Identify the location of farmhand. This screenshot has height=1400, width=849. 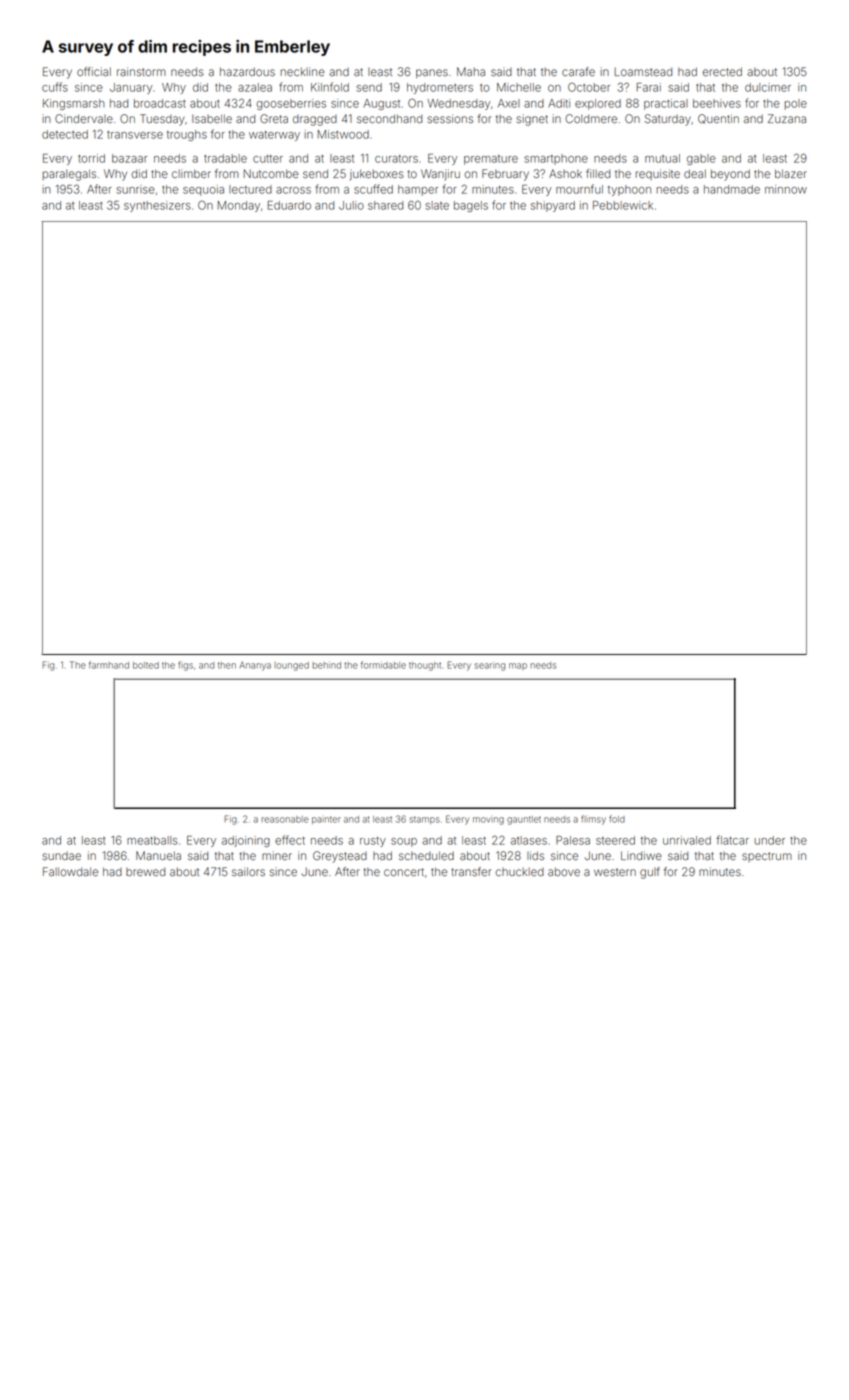
(109, 665).
